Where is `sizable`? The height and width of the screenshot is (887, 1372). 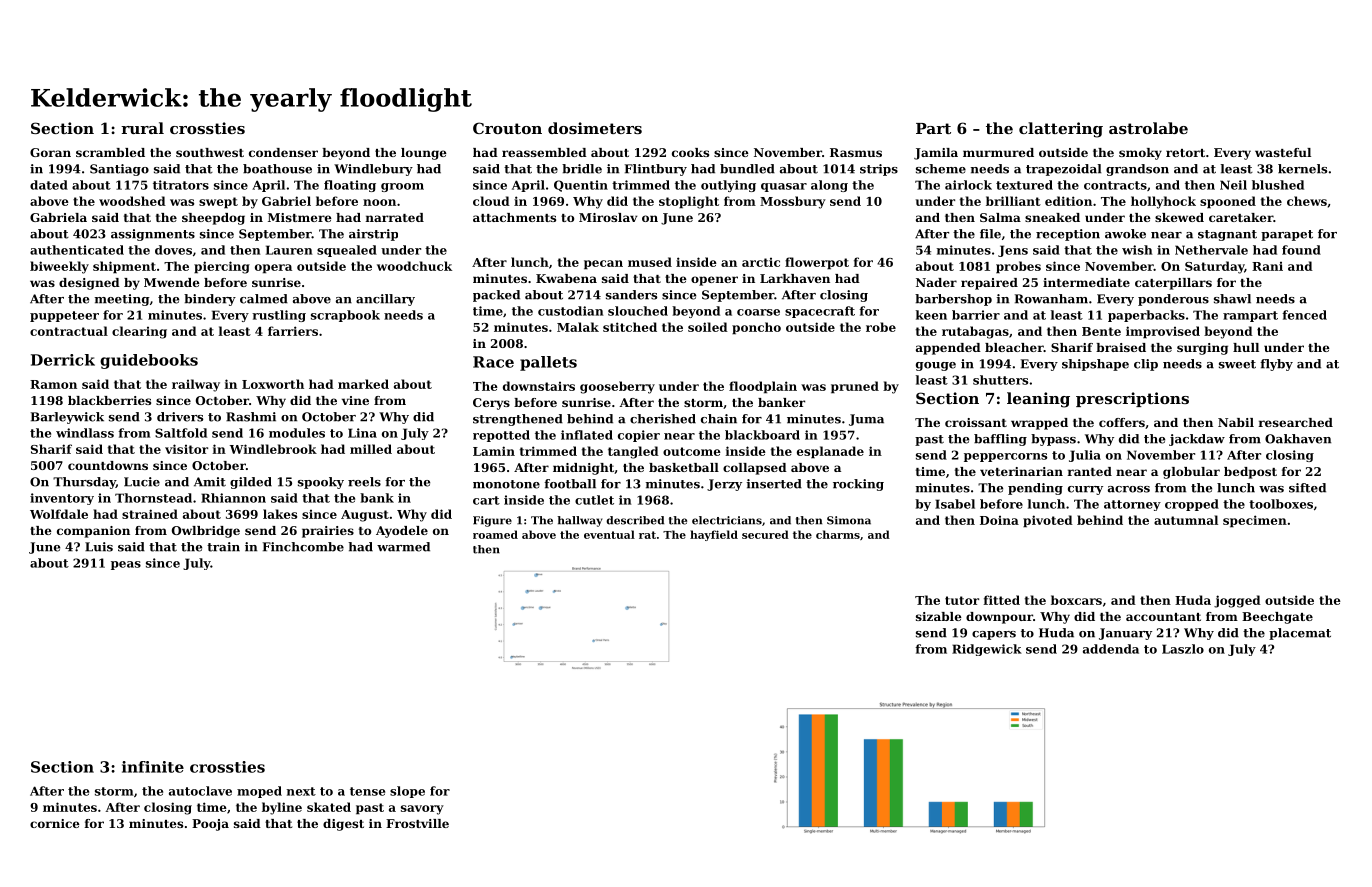
sizable is located at coordinates (939, 616).
